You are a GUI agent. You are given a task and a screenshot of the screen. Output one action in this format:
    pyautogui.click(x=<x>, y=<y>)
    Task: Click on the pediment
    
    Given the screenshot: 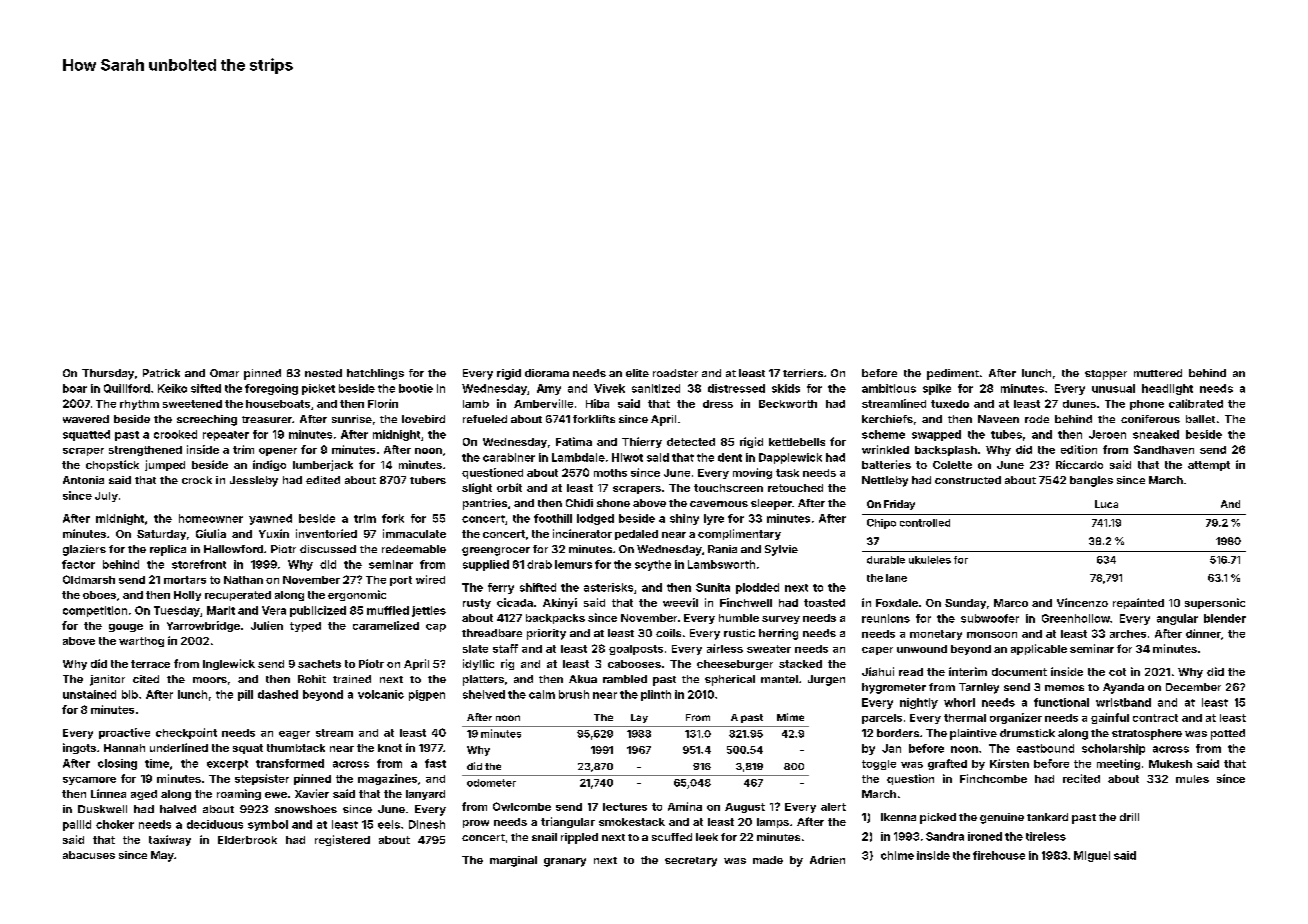 What is the action you would take?
    pyautogui.click(x=953, y=374)
